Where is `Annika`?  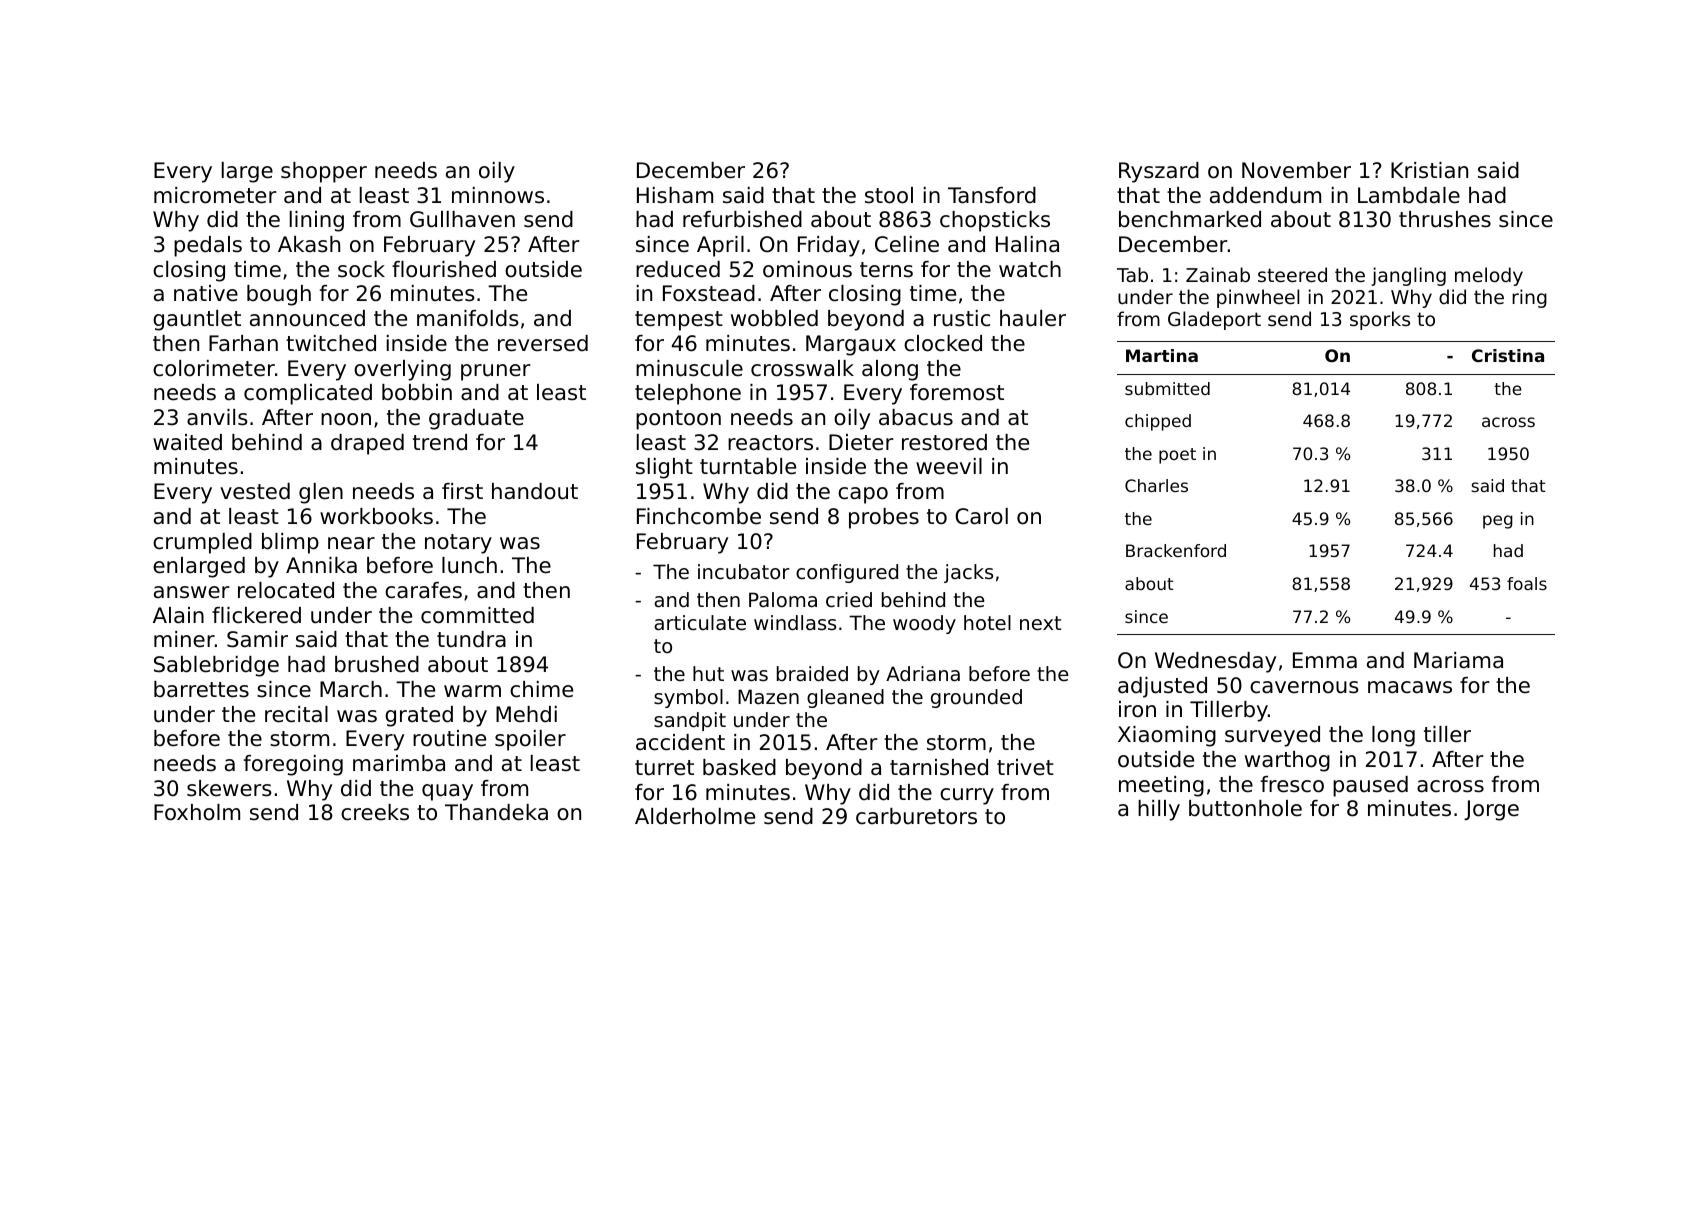 Annika is located at coordinates (321, 565).
